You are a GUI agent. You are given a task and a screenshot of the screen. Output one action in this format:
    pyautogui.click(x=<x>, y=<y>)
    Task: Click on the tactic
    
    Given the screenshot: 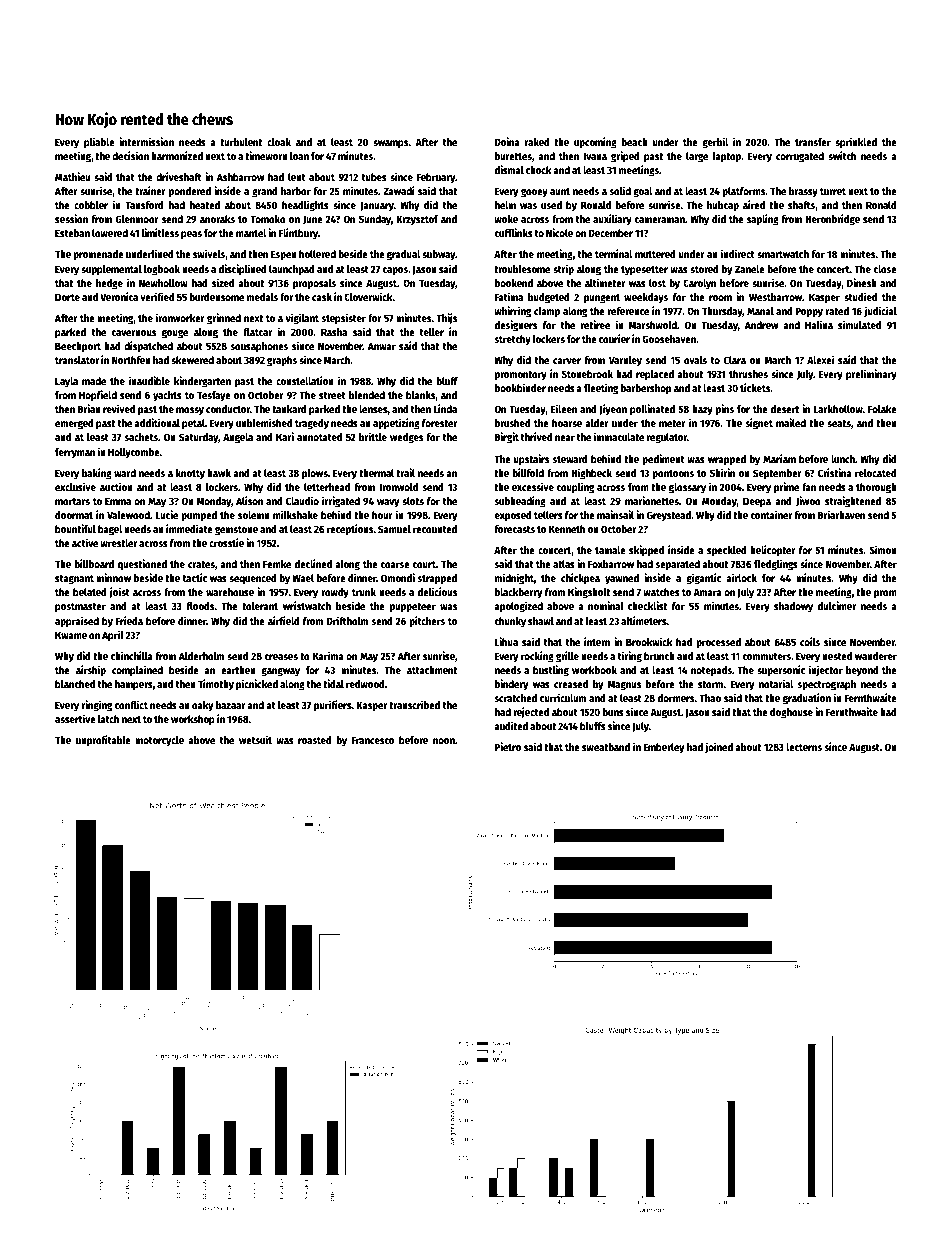 What is the action you would take?
    pyautogui.click(x=195, y=577)
